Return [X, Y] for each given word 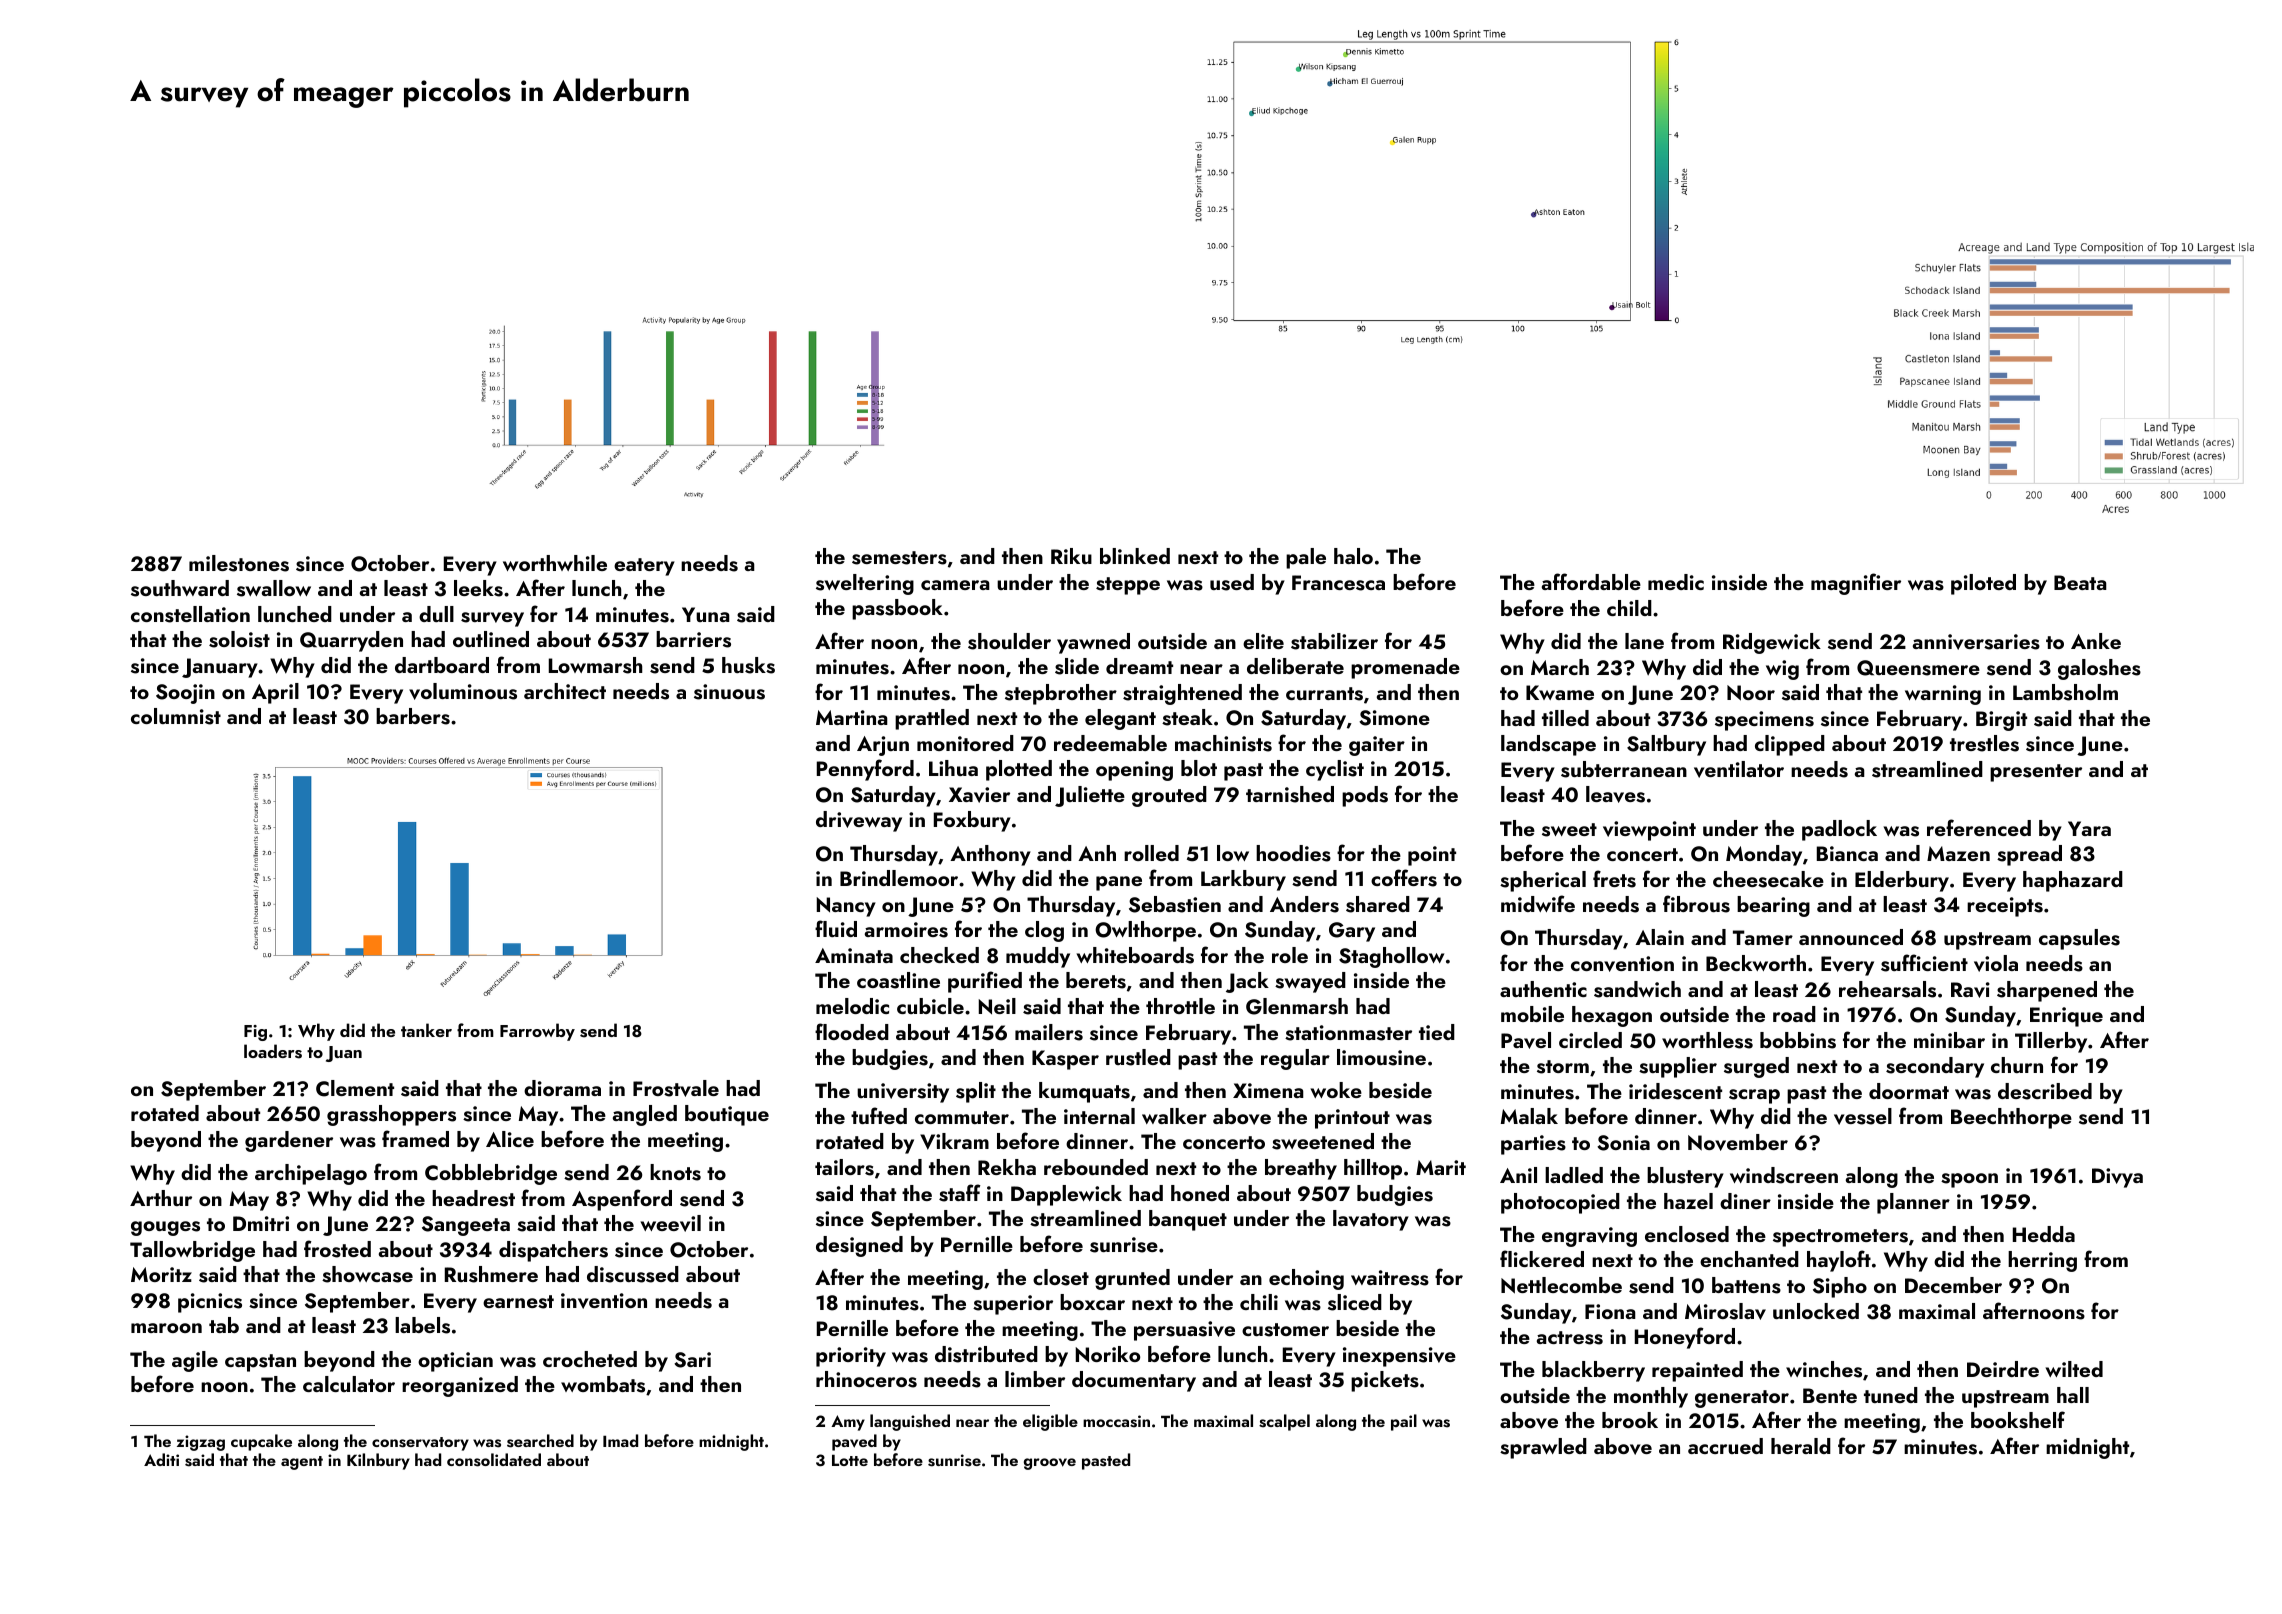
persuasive [1184, 1331]
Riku [1071, 556]
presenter [2036, 773]
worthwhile [555, 563]
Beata [2080, 582]
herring [2042, 1261]
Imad [620, 1440]
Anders [1304, 904]
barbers [413, 716]
